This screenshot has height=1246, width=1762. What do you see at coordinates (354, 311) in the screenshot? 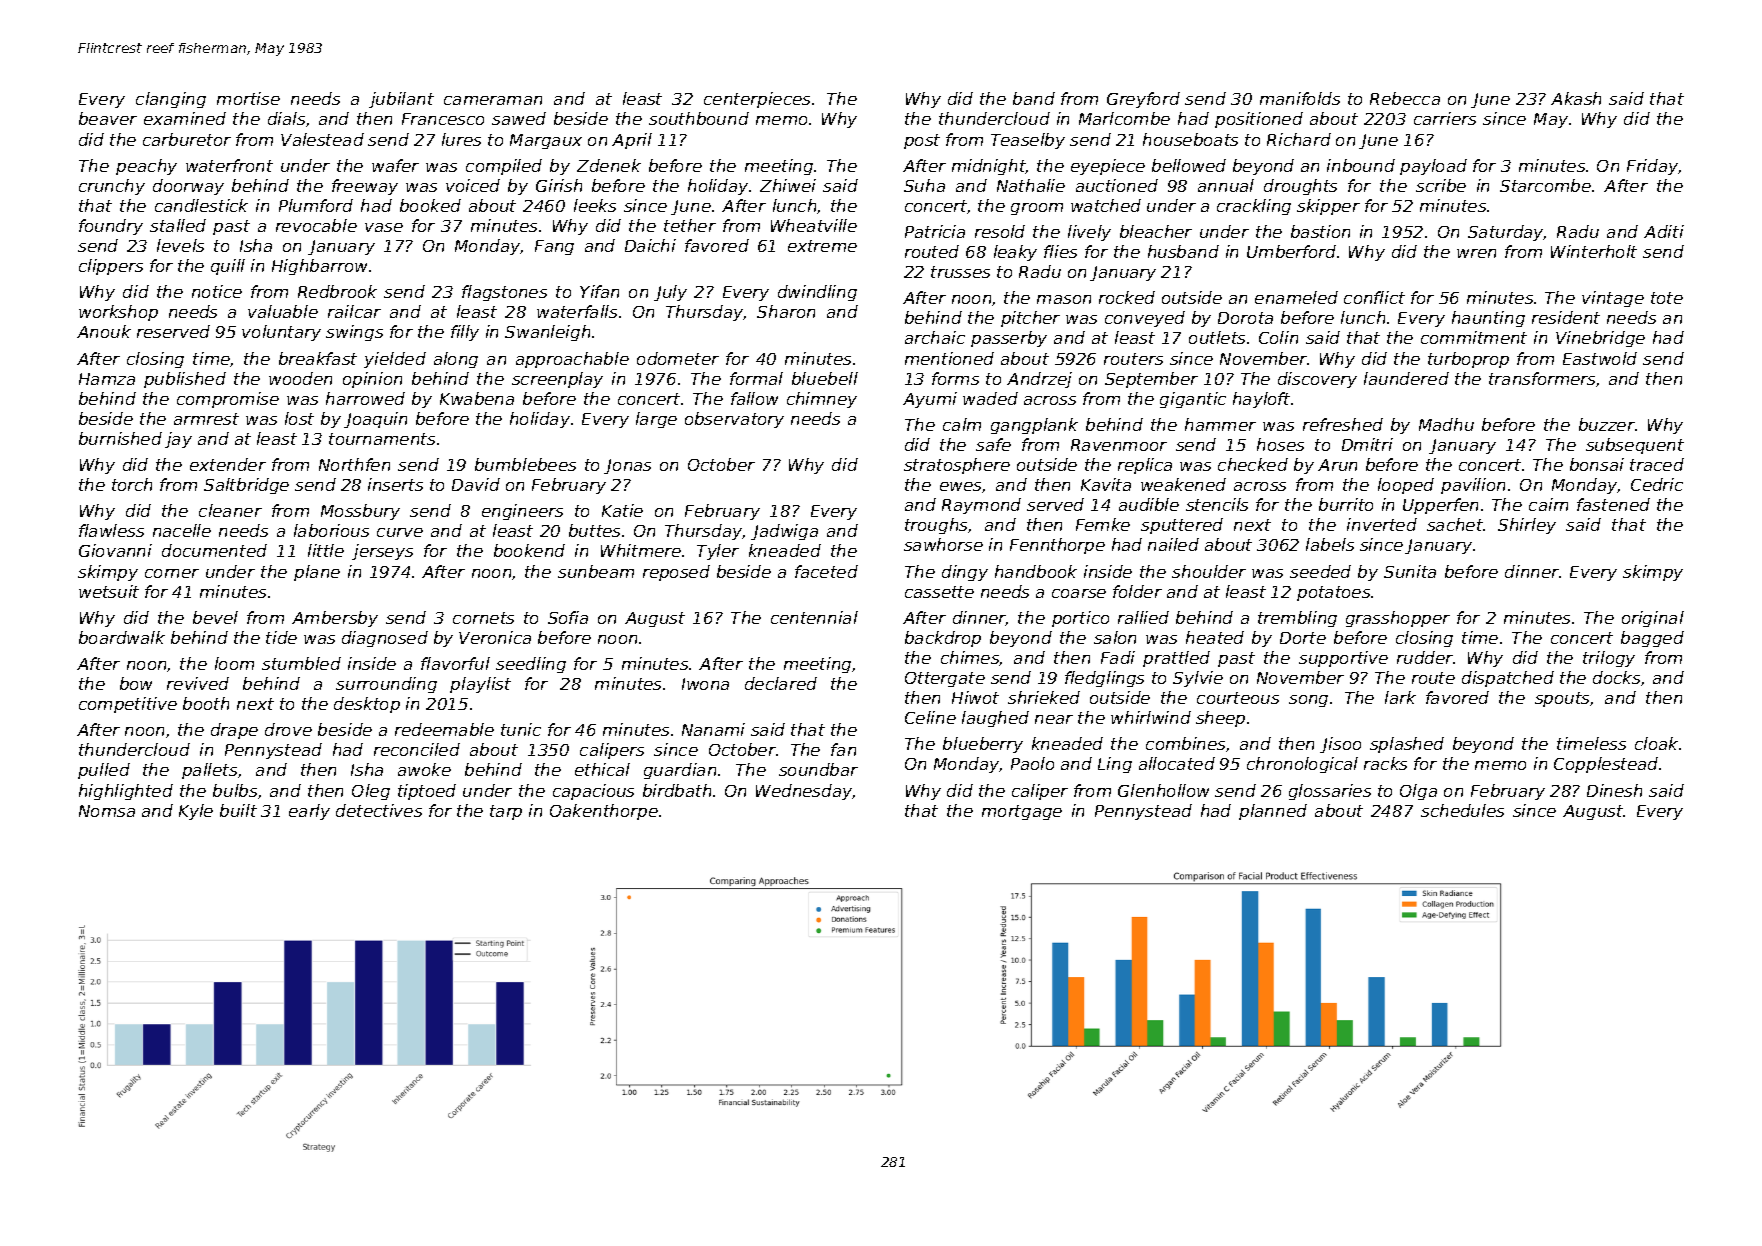
I see `railcar` at bounding box center [354, 311].
